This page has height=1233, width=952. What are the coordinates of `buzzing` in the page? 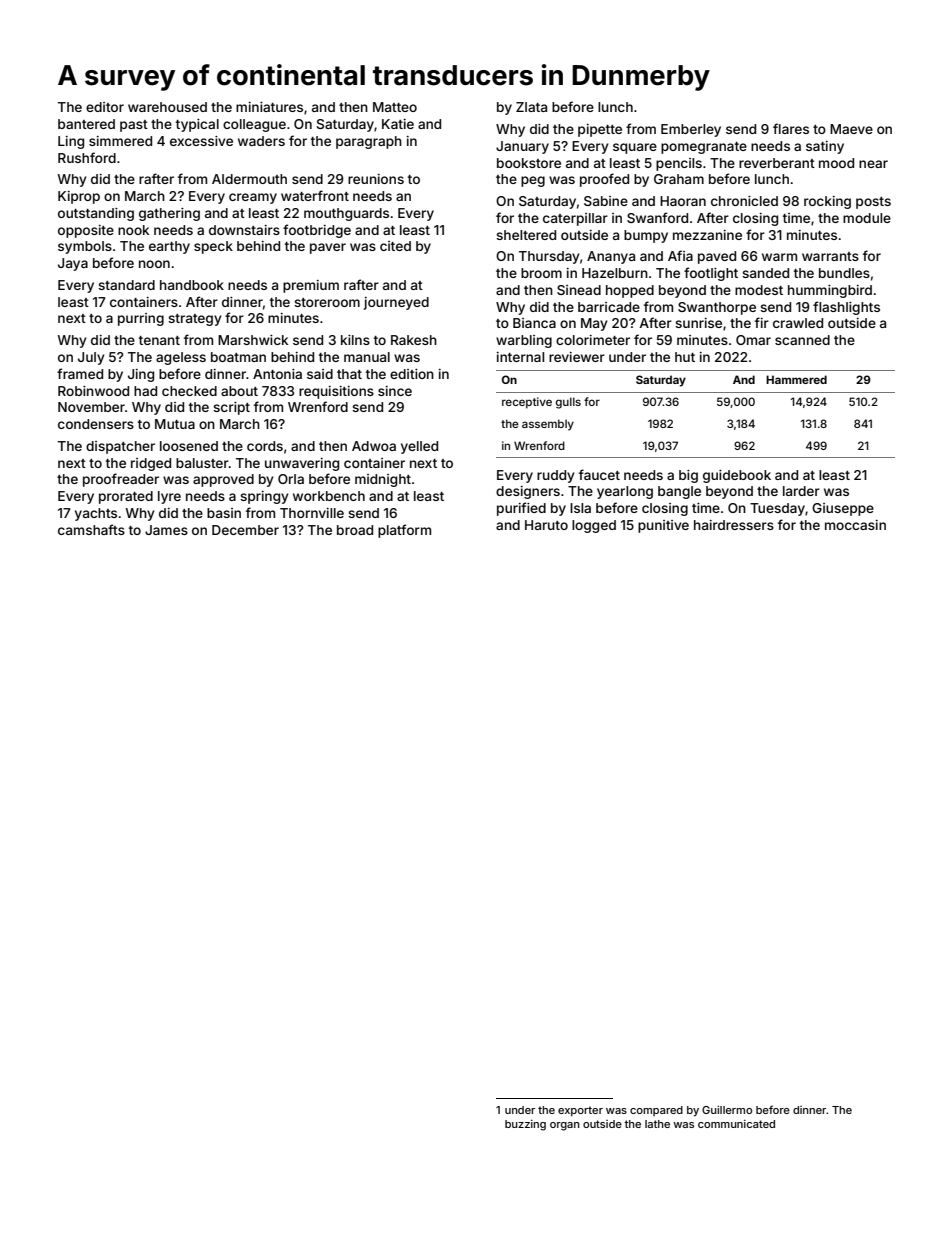 It's located at (525, 1125).
